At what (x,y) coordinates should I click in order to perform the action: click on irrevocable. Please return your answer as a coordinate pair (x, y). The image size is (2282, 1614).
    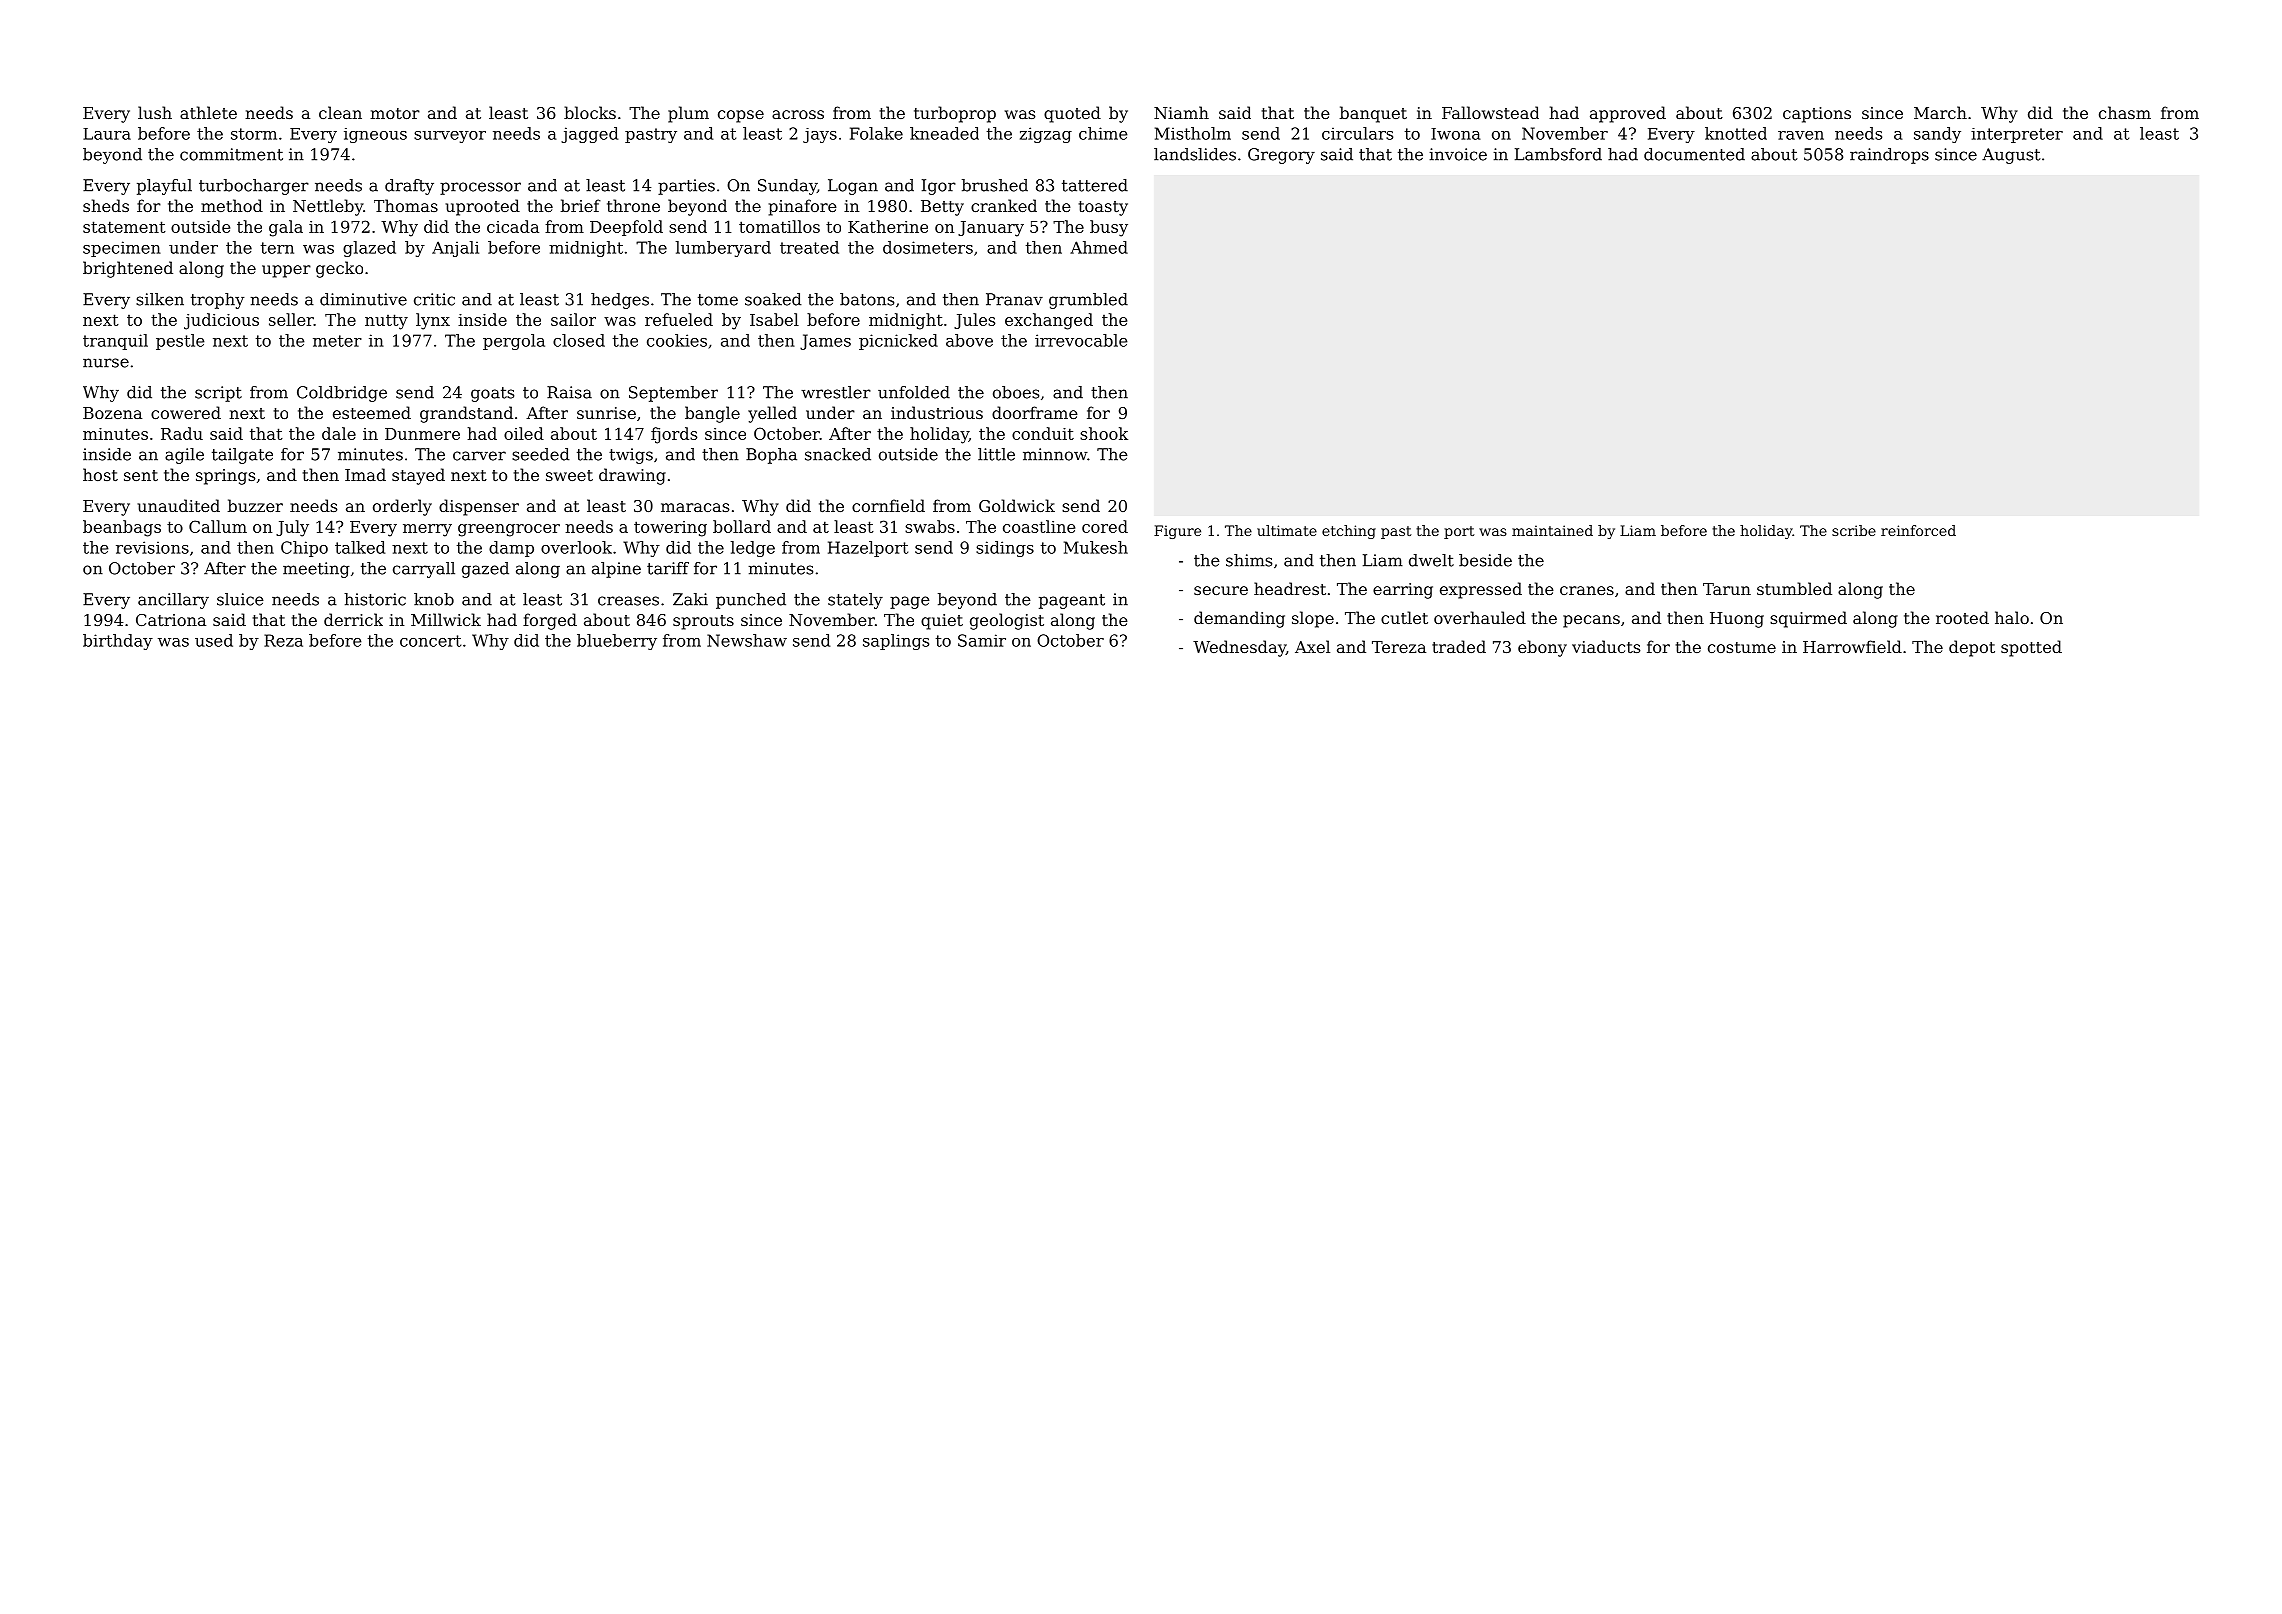
    Looking at the image, I should click on (1081, 340).
